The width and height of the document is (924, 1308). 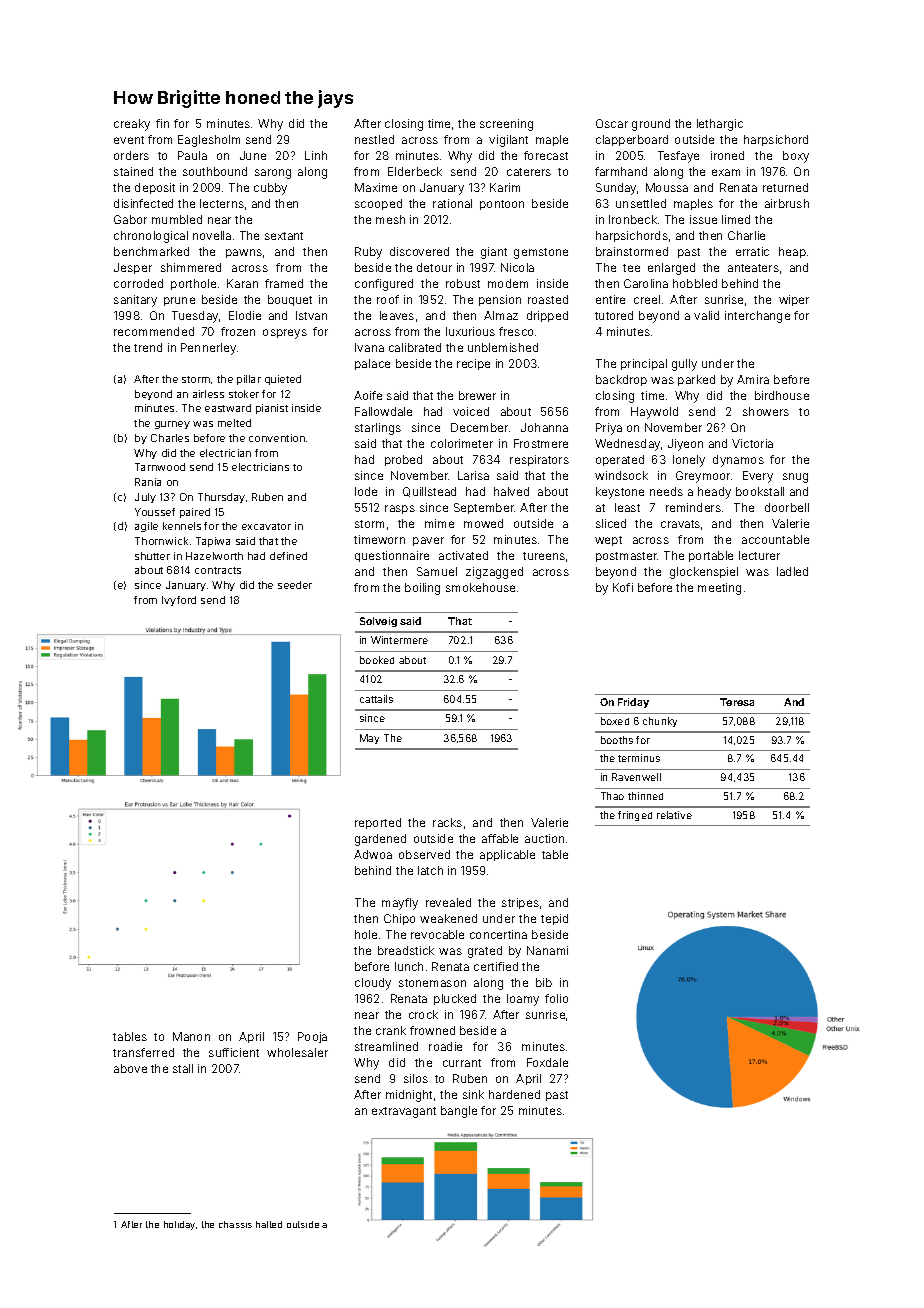 What do you see at coordinates (191, 1036) in the document?
I see `Manon` at bounding box center [191, 1036].
